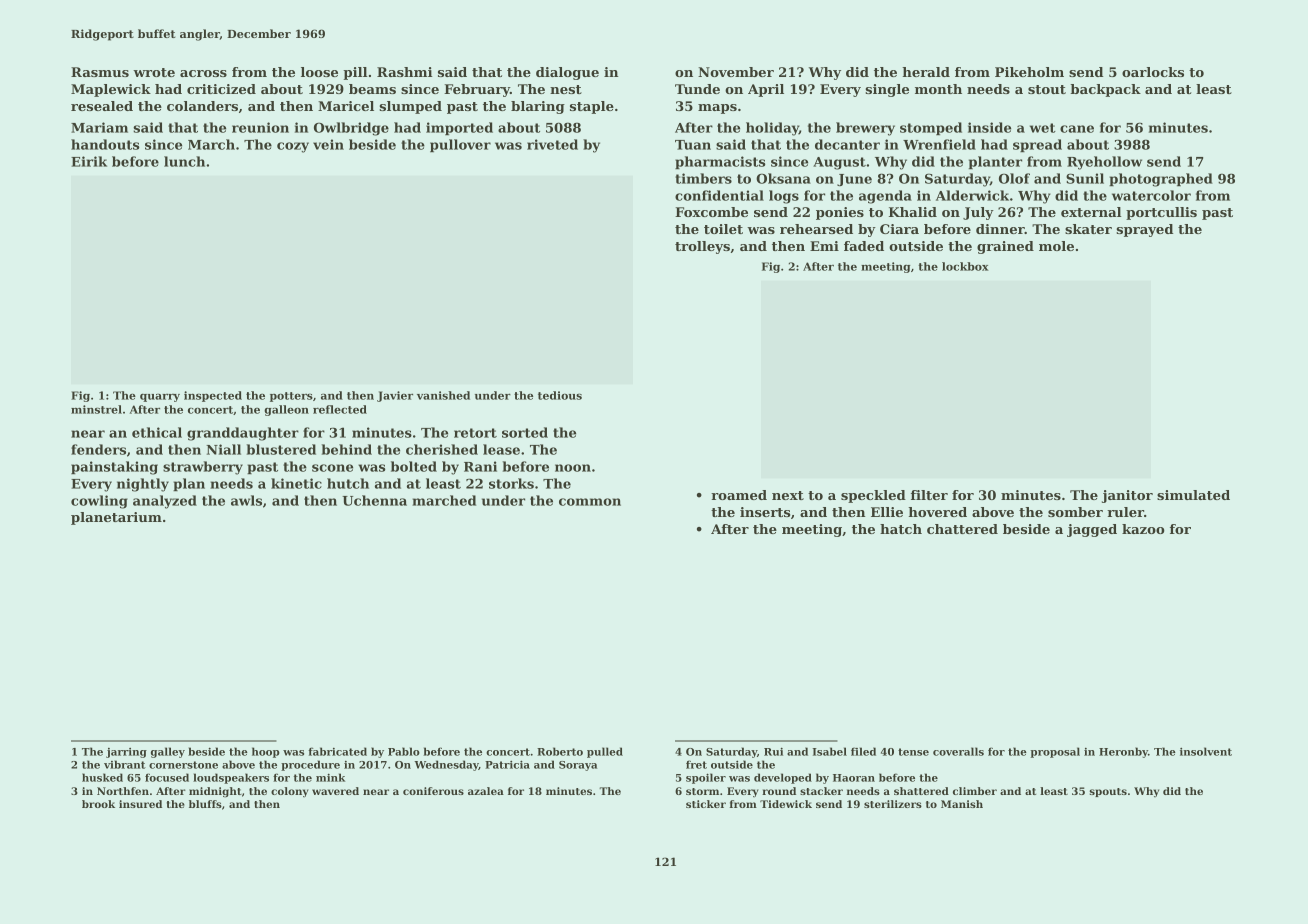  Describe the element at coordinates (160, 397) in the screenshot. I see `quarry` at that location.
